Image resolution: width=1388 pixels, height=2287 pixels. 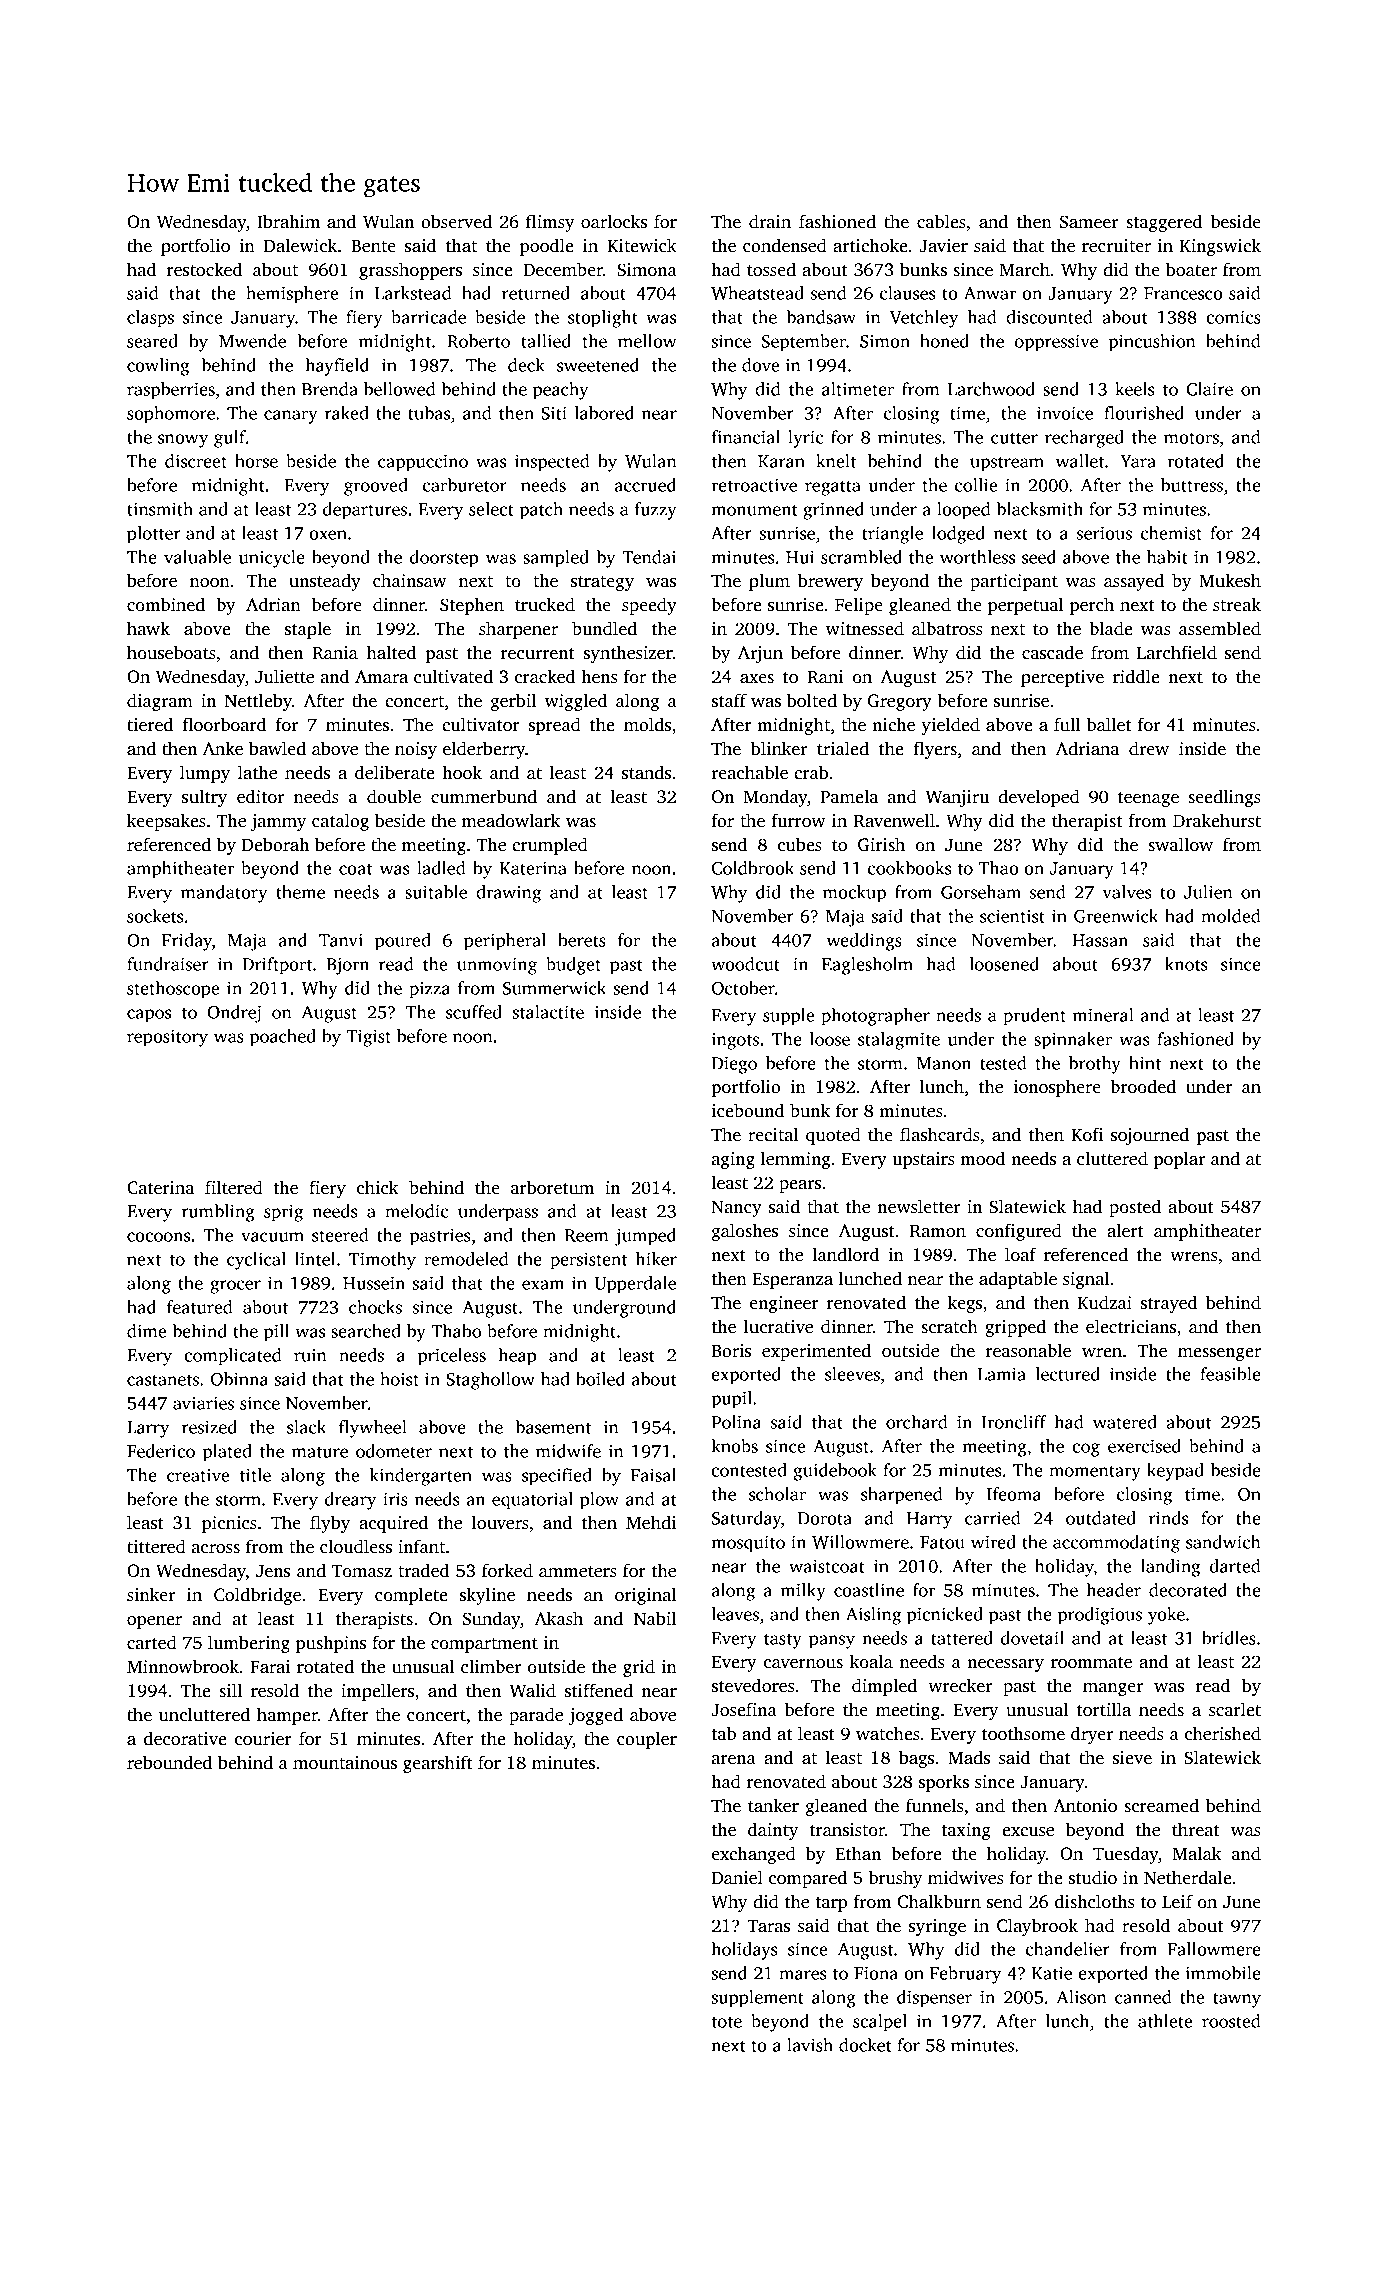 I want to click on gearshift, so click(x=438, y=1764).
